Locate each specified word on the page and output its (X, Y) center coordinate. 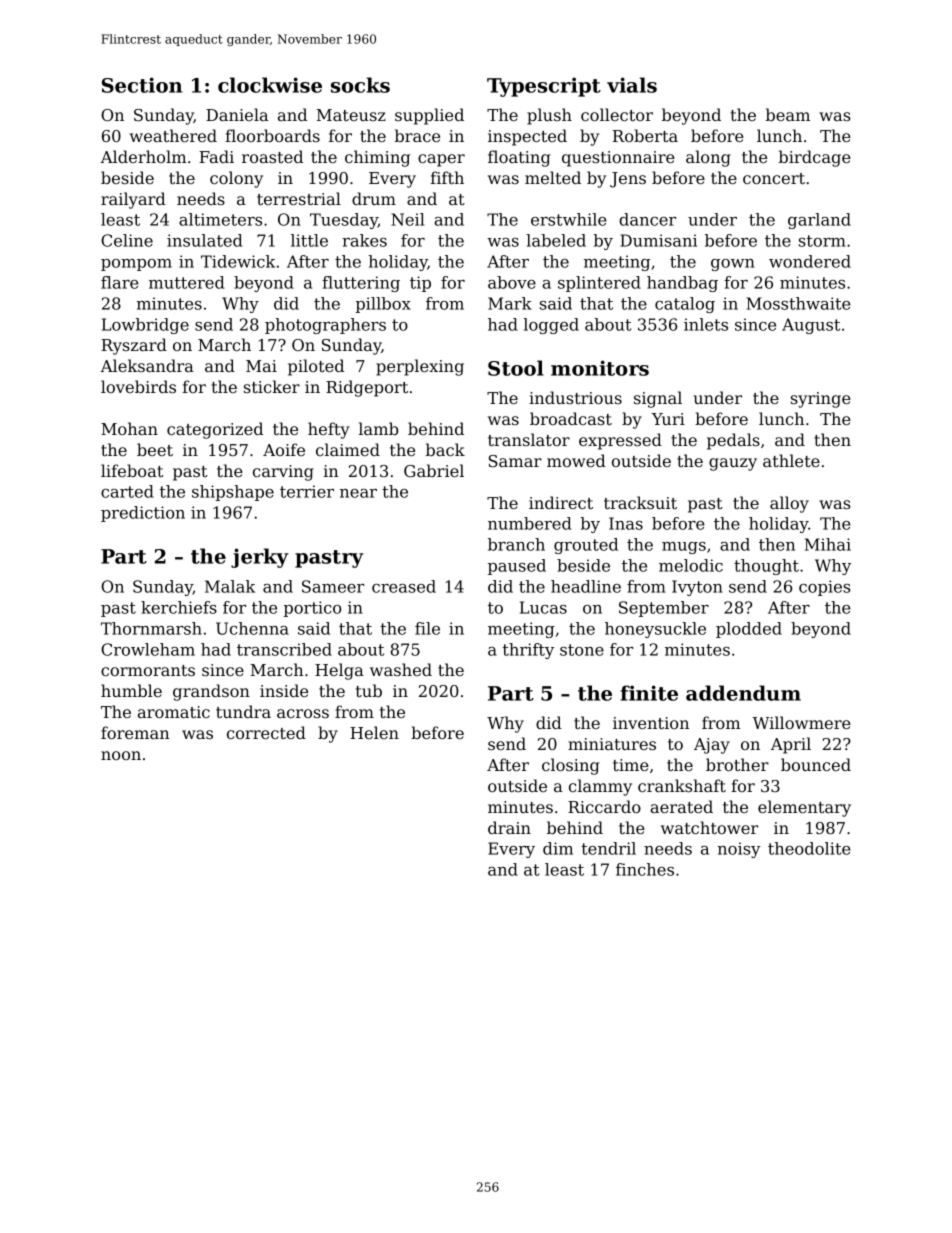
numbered (529, 523)
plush (549, 116)
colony (236, 179)
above (512, 282)
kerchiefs (179, 607)
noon (121, 755)
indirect (561, 502)
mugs (684, 548)
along (708, 158)
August (811, 326)
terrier (307, 491)
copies (824, 588)
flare (120, 282)
